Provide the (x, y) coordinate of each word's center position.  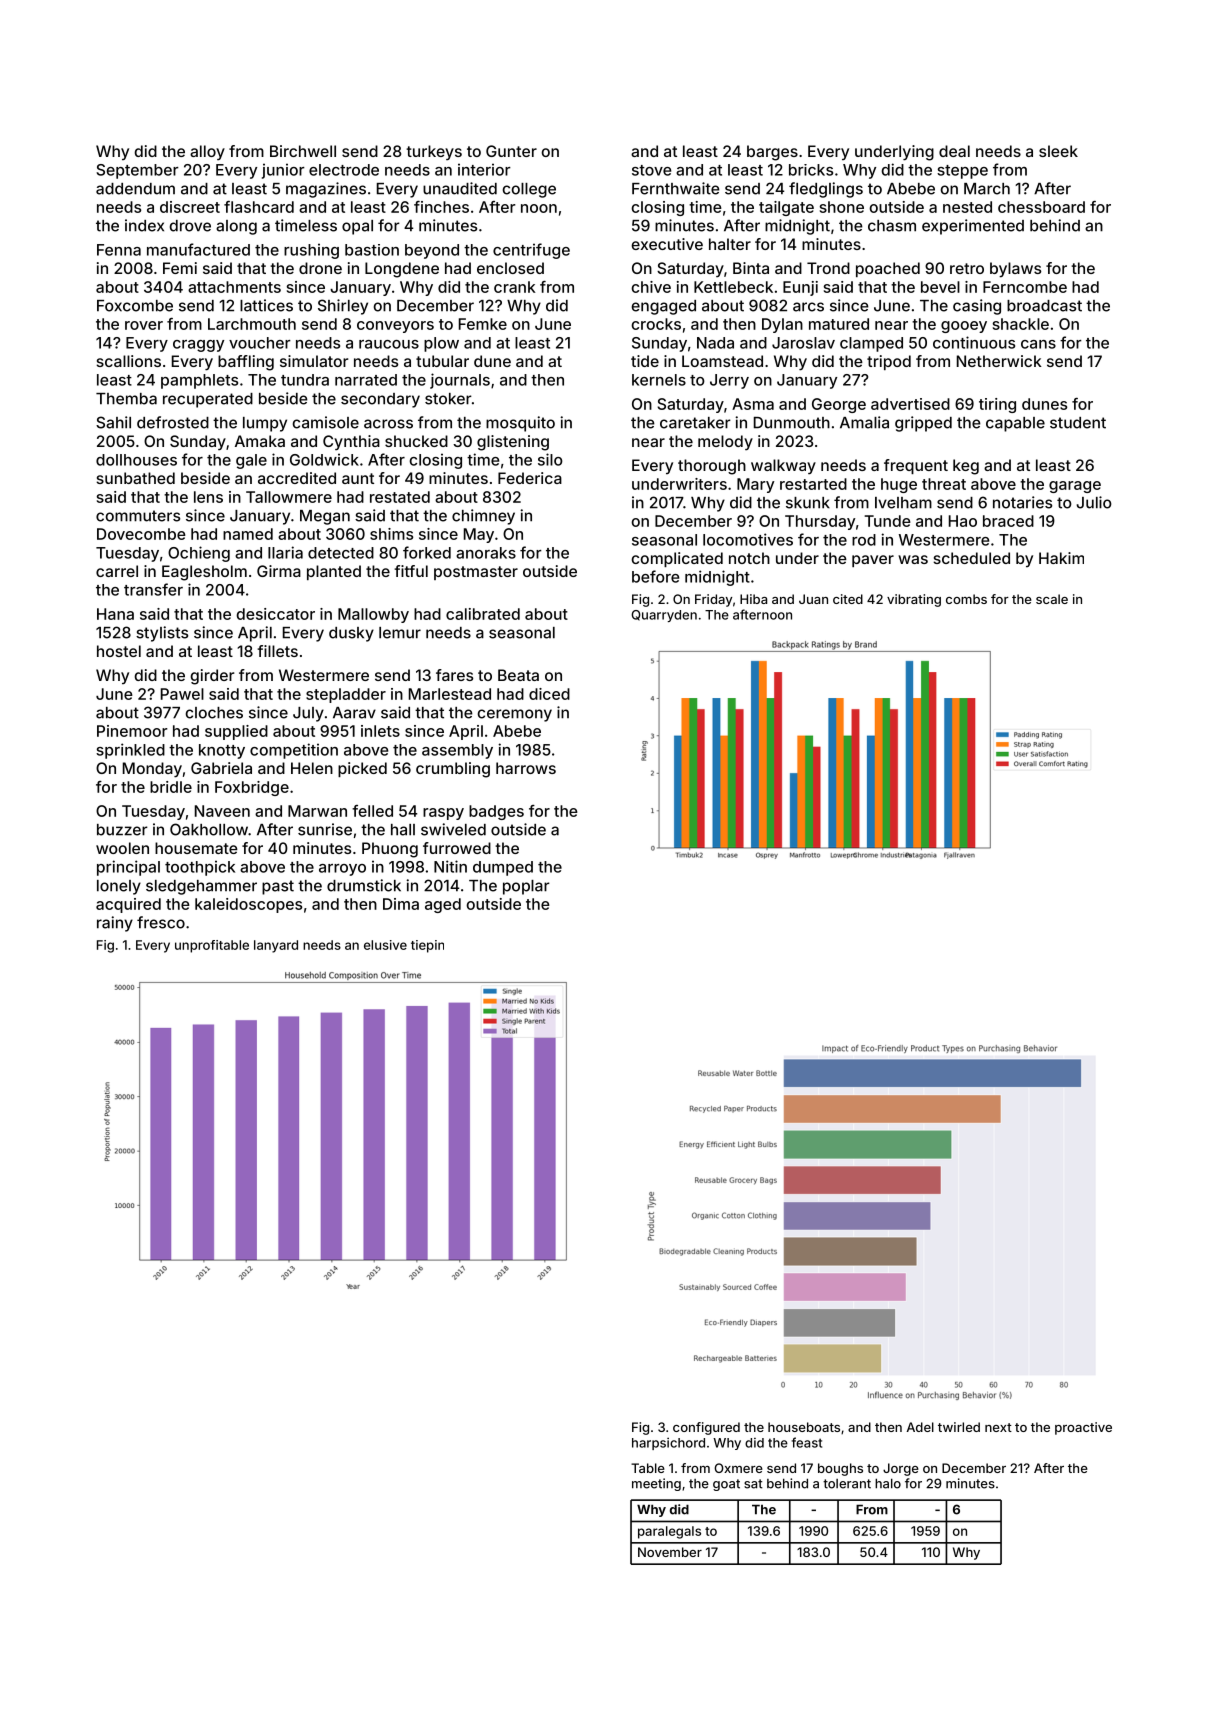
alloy (207, 153)
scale (1052, 599)
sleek (1058, 151)
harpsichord (668, 1443)
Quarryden (664, 616)
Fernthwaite (676, 188)
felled (372, 811)
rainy (115, 924)
